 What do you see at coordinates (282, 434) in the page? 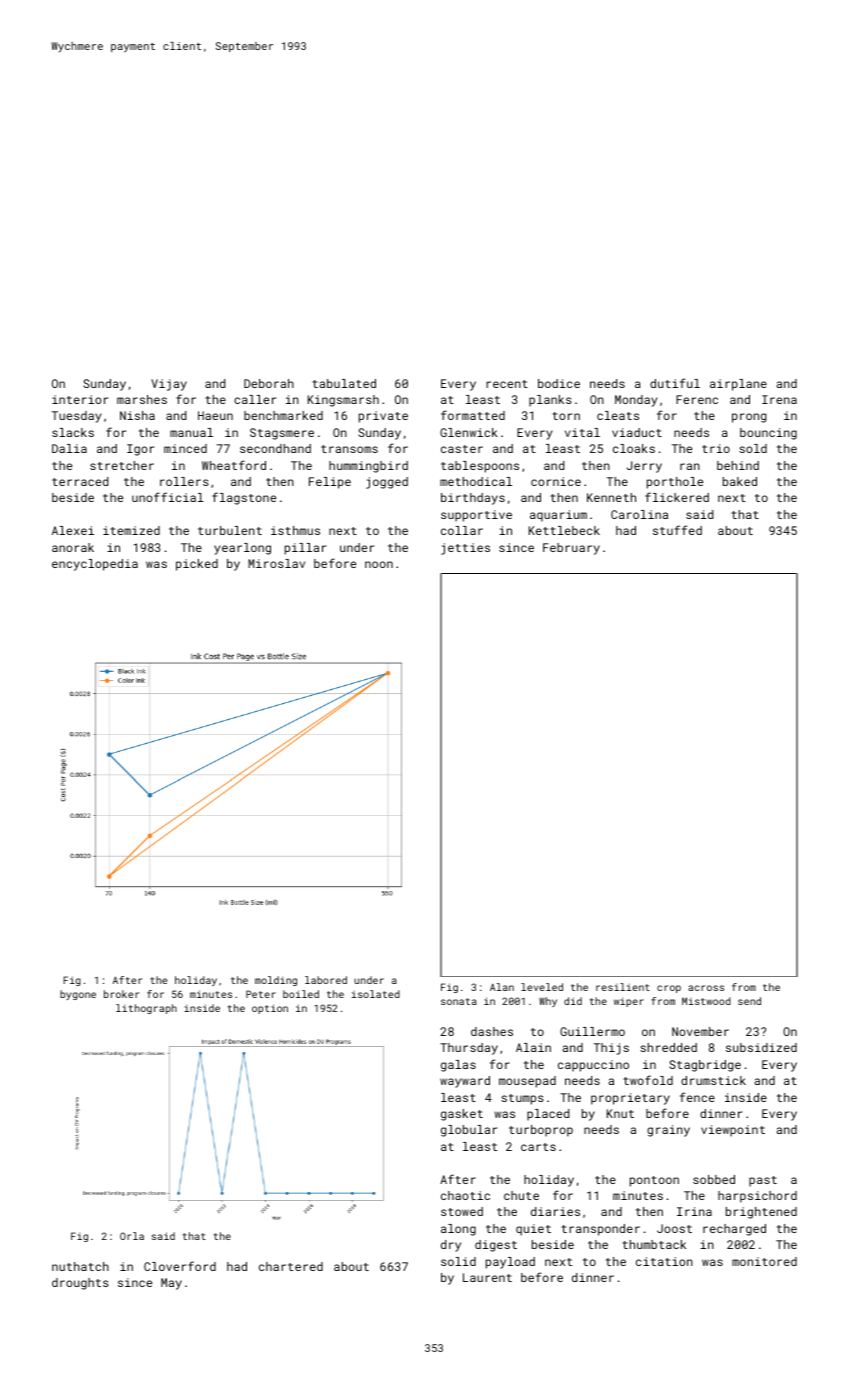
I see `Stagsmere` at bounding box center [282, 434].
